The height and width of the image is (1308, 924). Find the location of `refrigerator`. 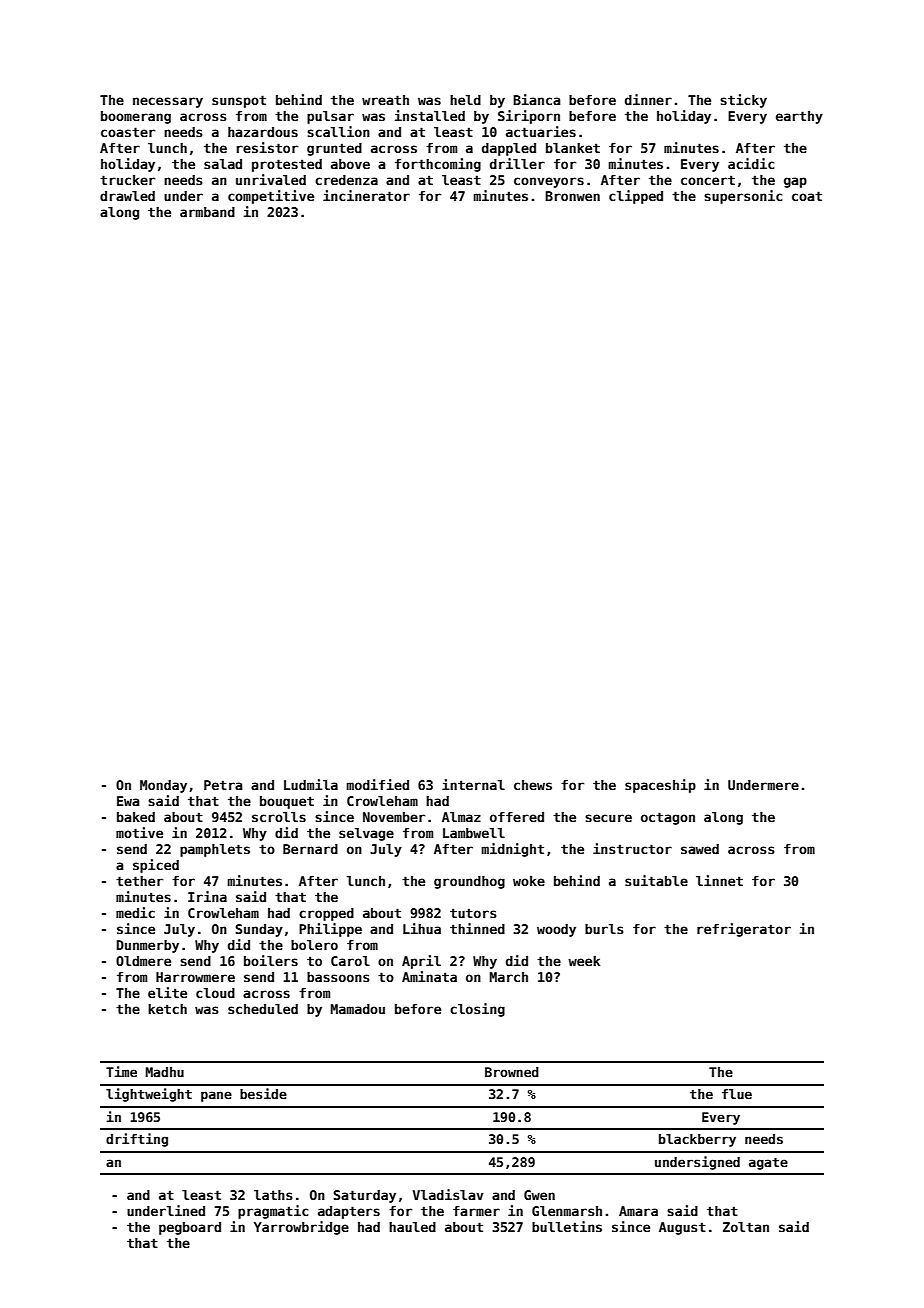

refrigerator is located at coordinates (744, 930).
